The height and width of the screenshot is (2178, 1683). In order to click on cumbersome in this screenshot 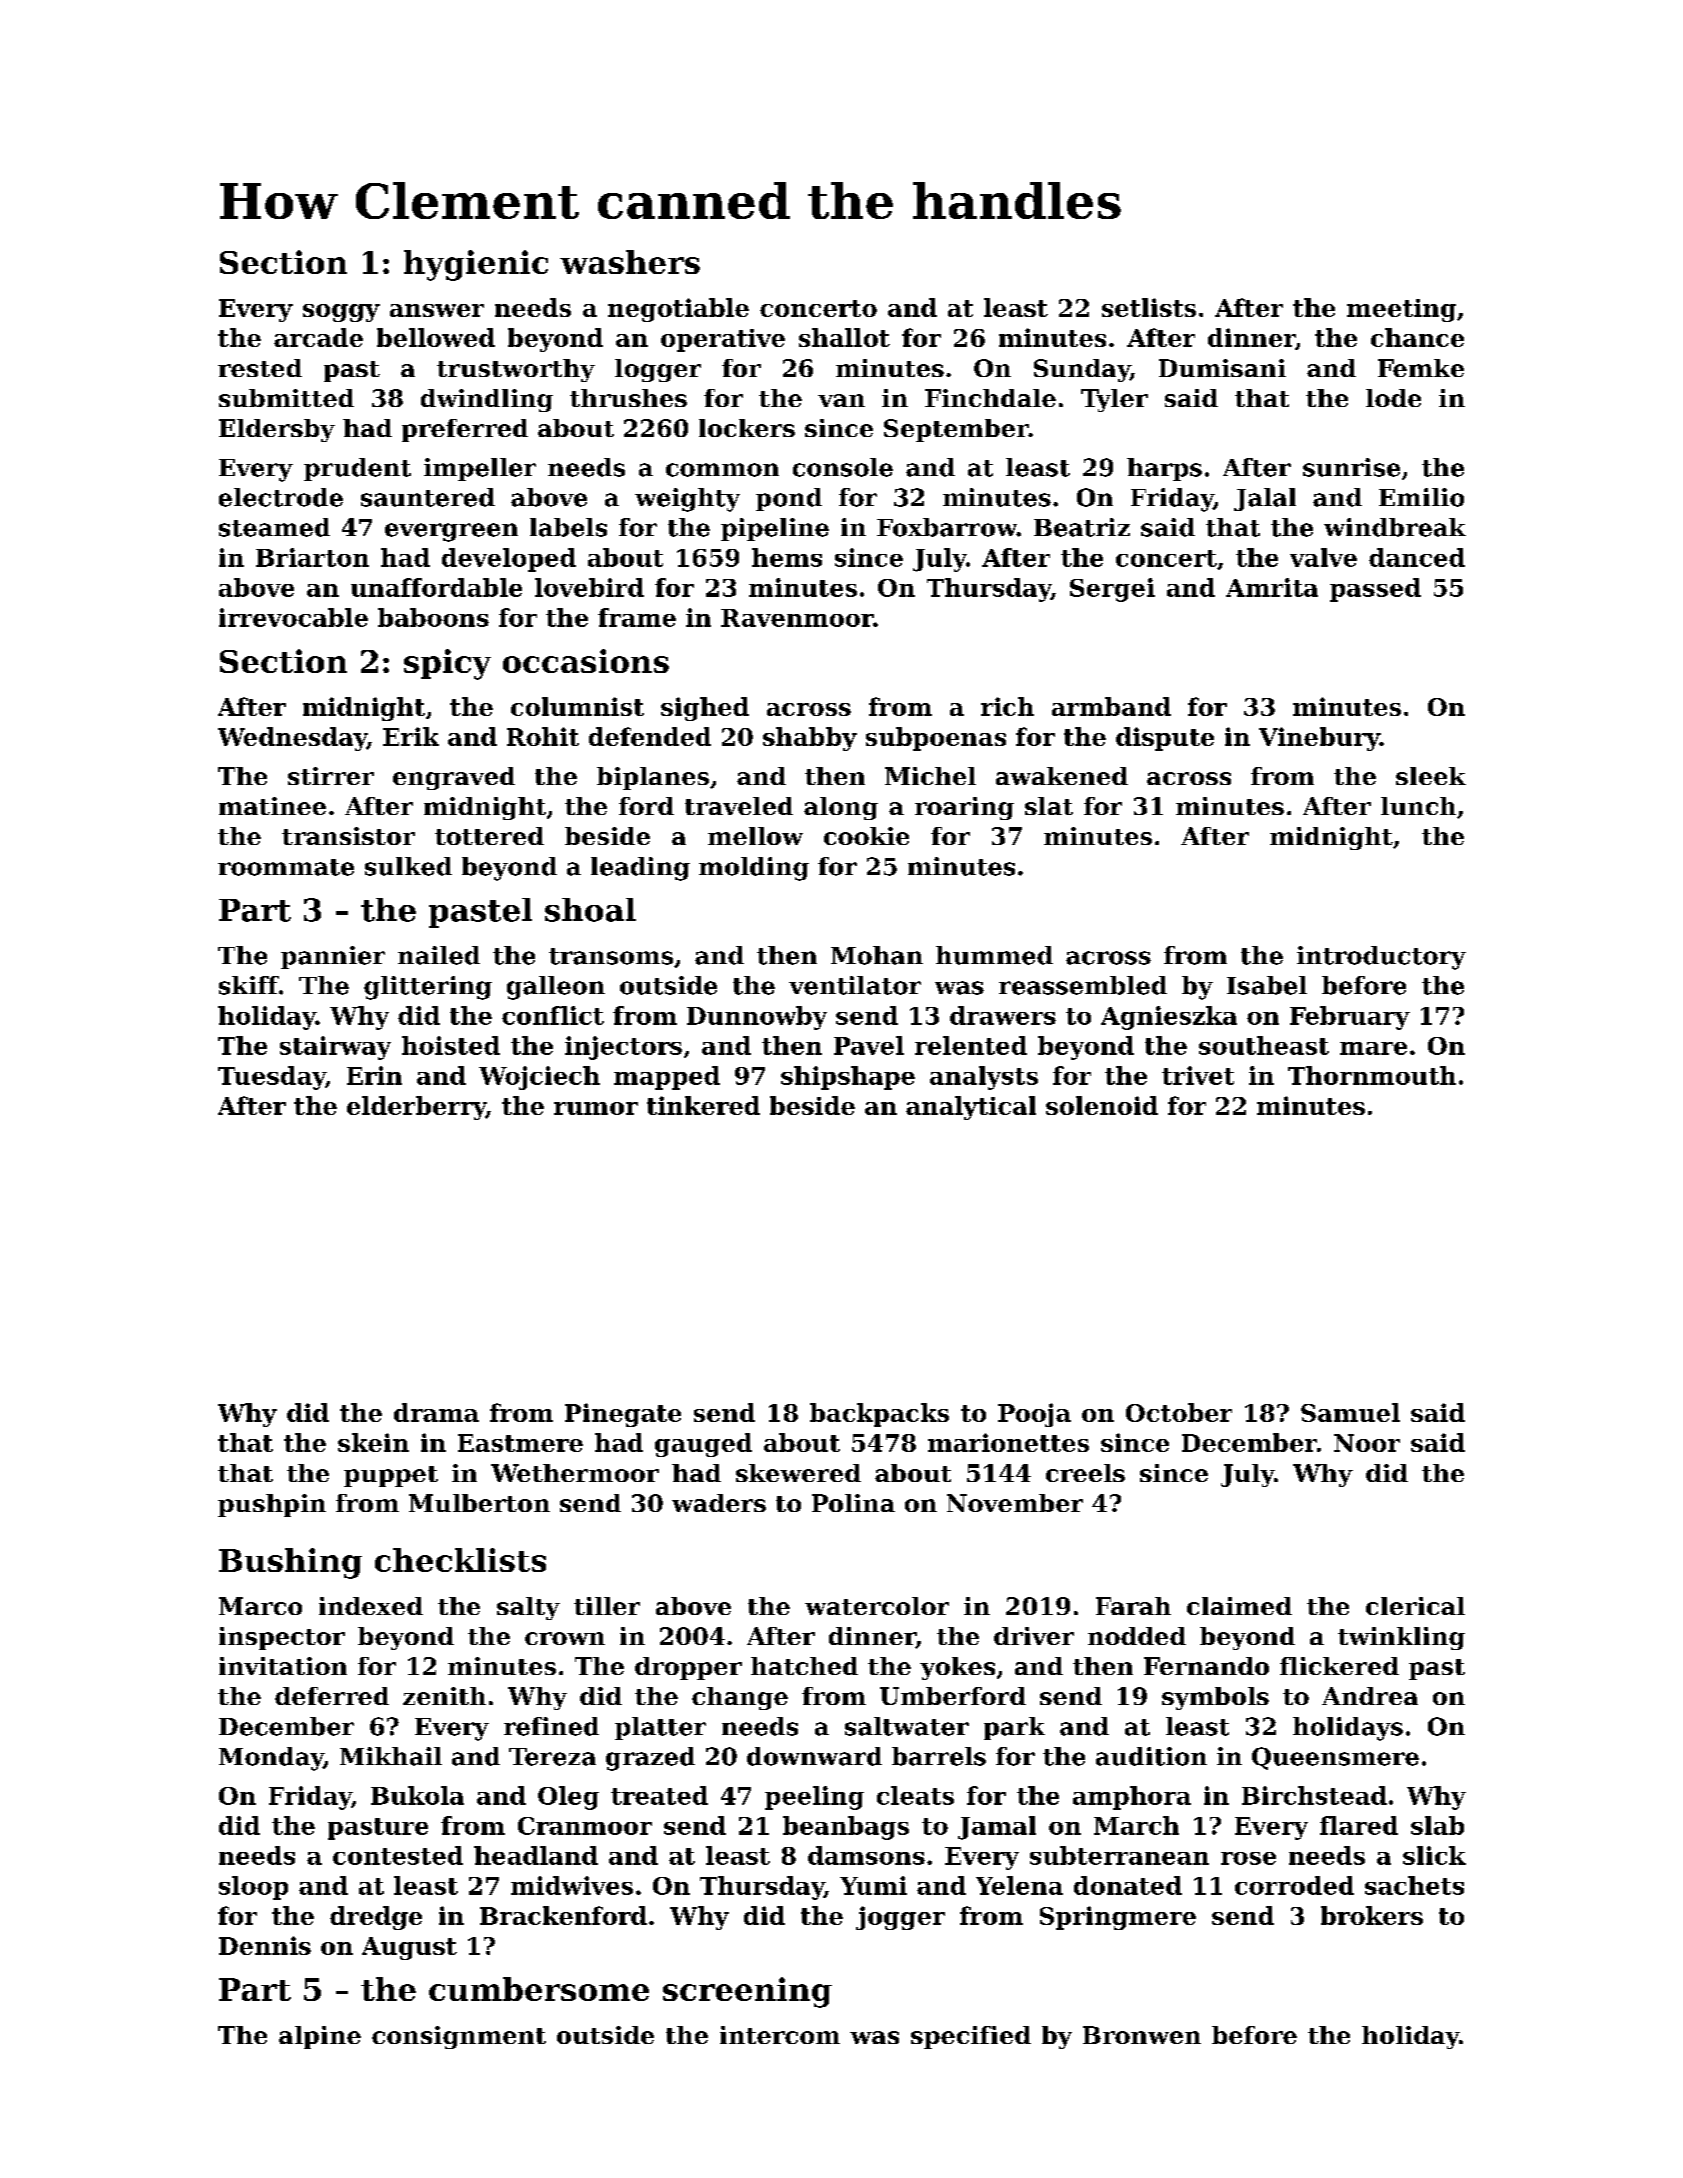, I will do `click(539, 1989)`.
